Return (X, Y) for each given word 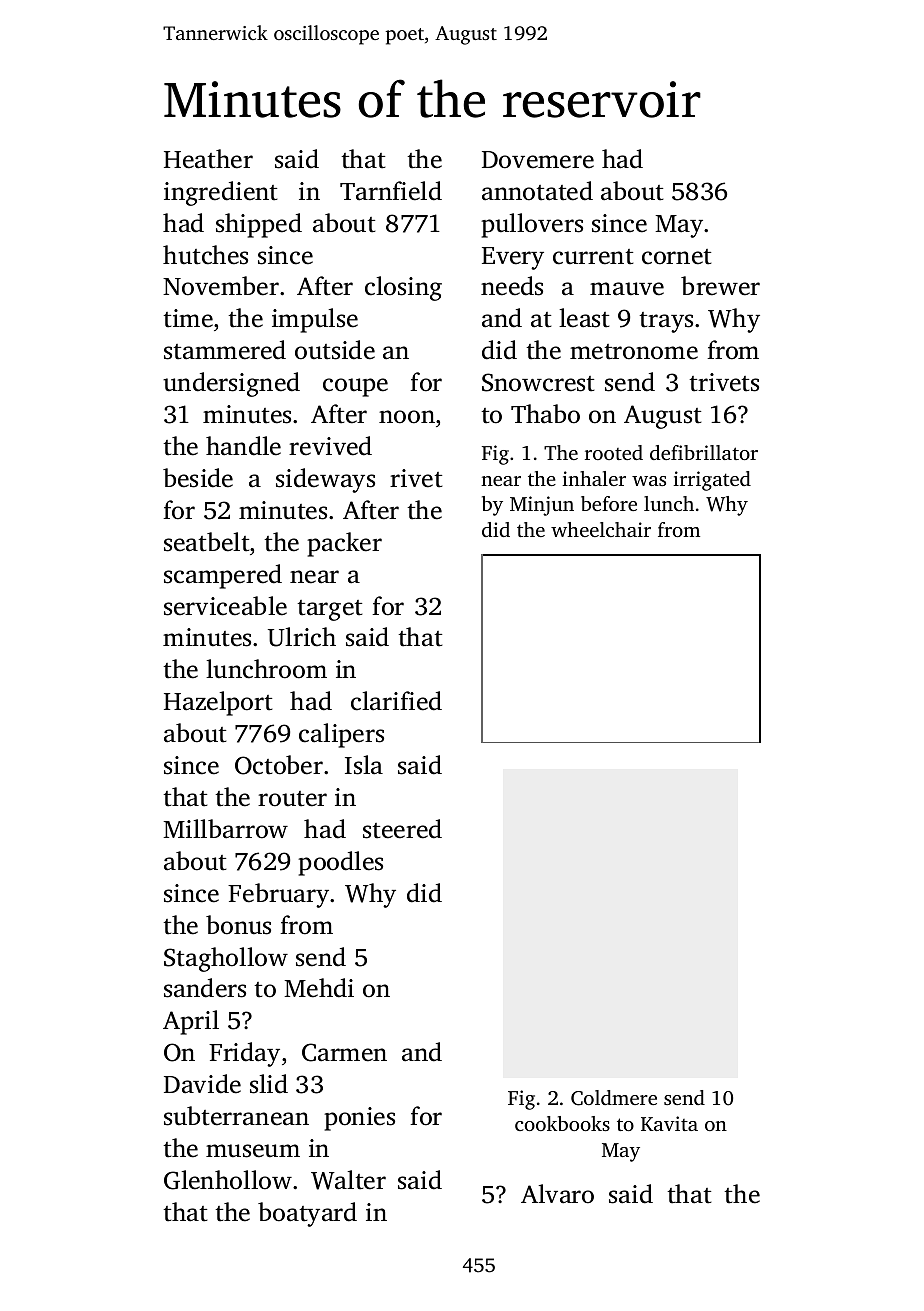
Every (513, 258)
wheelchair (601, 529)
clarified (396, 701)
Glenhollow (228, 1180)
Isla (364, 765)
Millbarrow (225, 829)
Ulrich (302, 637)
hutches (205, 255)
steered (402, 829)
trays (666, 322)
